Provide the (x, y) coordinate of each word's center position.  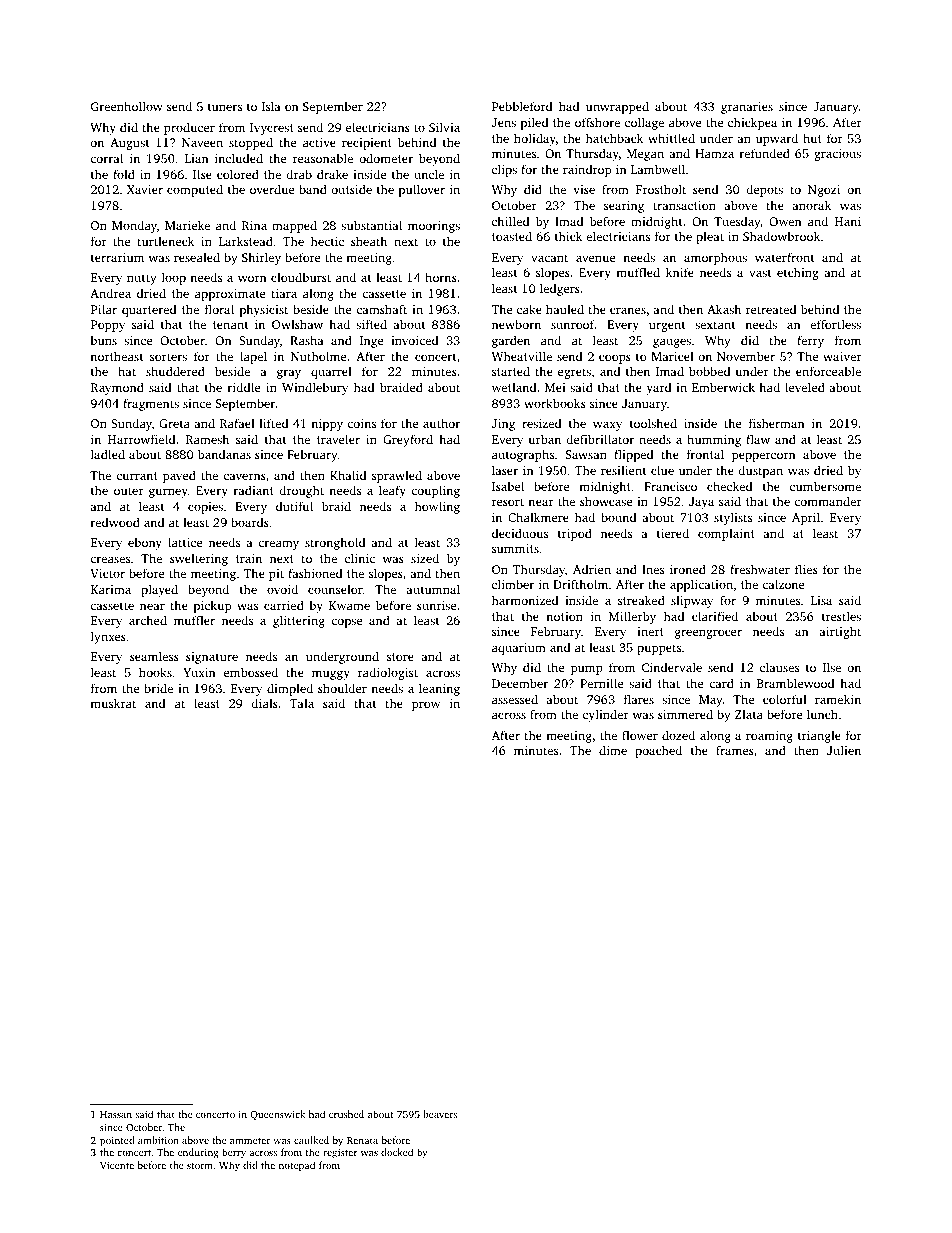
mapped (294, 226)
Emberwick (723, 387)
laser (505, 470)
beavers (440, 1114)
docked (397, 1152)
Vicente (117, 1165)
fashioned (315, 573)
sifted (371, 324)
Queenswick (277, 1115)
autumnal (433, 589)
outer (129, 491)
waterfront (785, 257)
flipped (633, 455)
